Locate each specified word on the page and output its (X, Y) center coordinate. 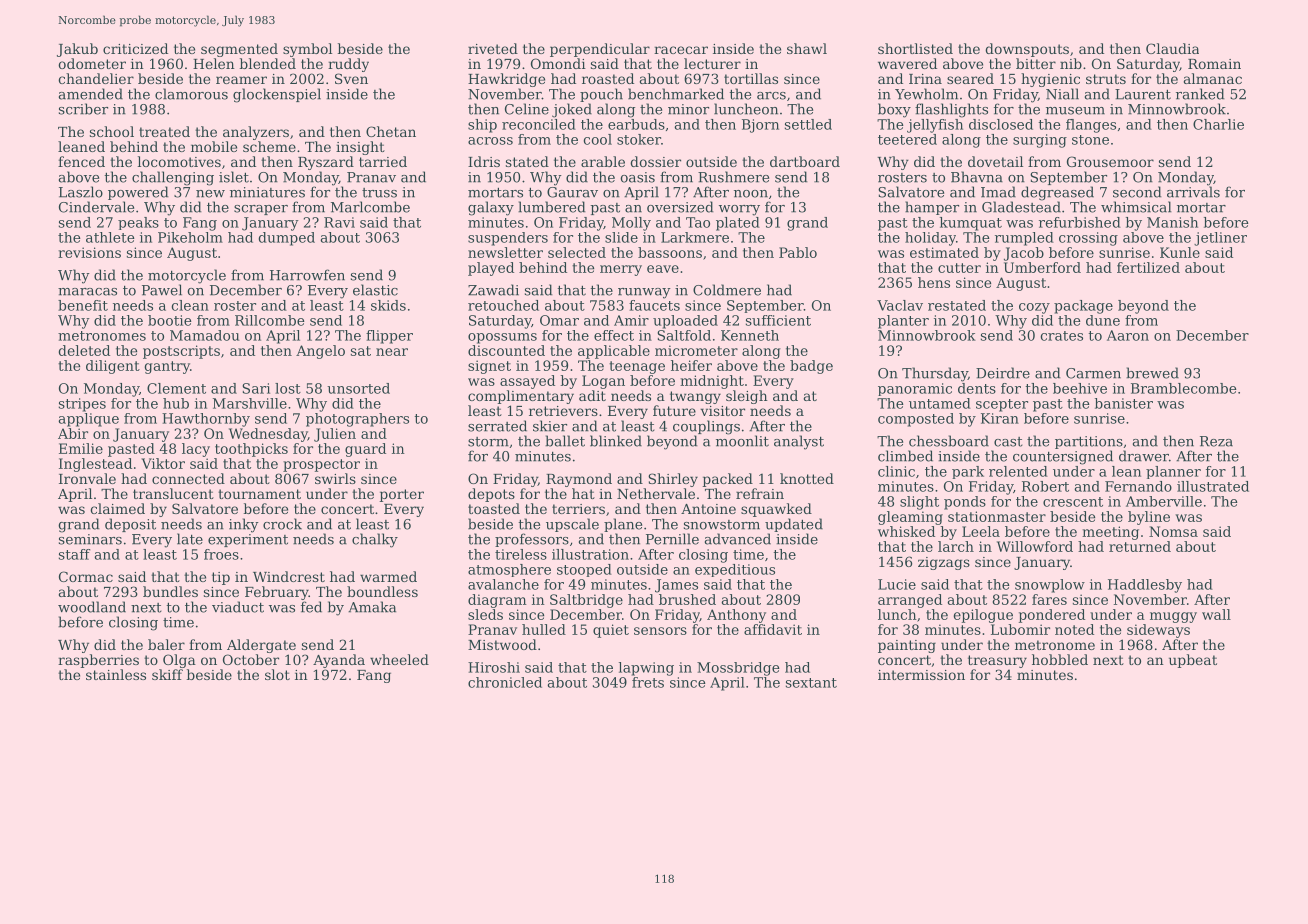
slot (277, 674)
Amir (631, 320)
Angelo (320, 352)
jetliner (1220, 239)
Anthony (736, 616)
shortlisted (915, 48)
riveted (493, 48)
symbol (307, 50)
